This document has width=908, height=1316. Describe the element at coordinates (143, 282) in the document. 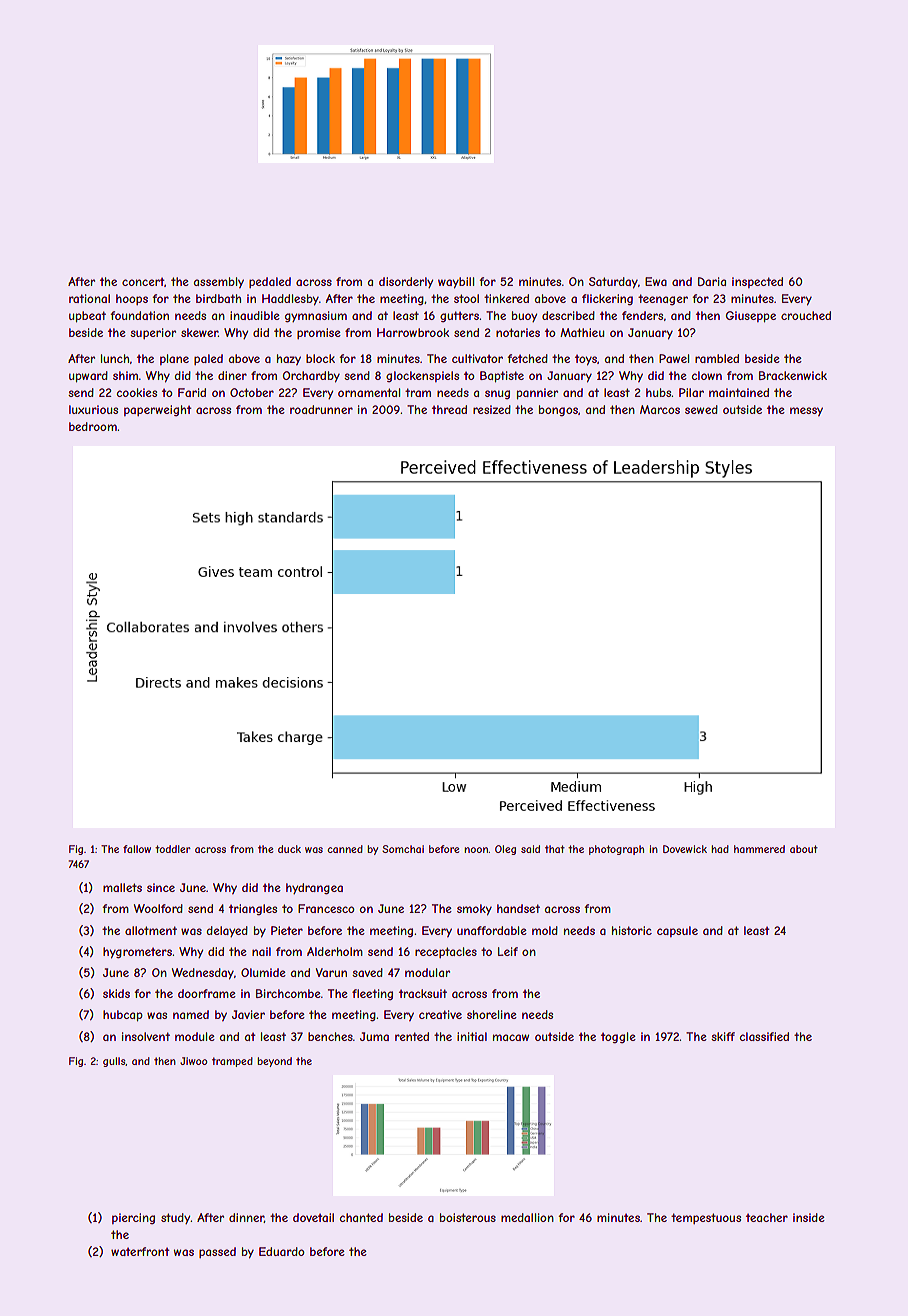

I see `concert` at that location.
